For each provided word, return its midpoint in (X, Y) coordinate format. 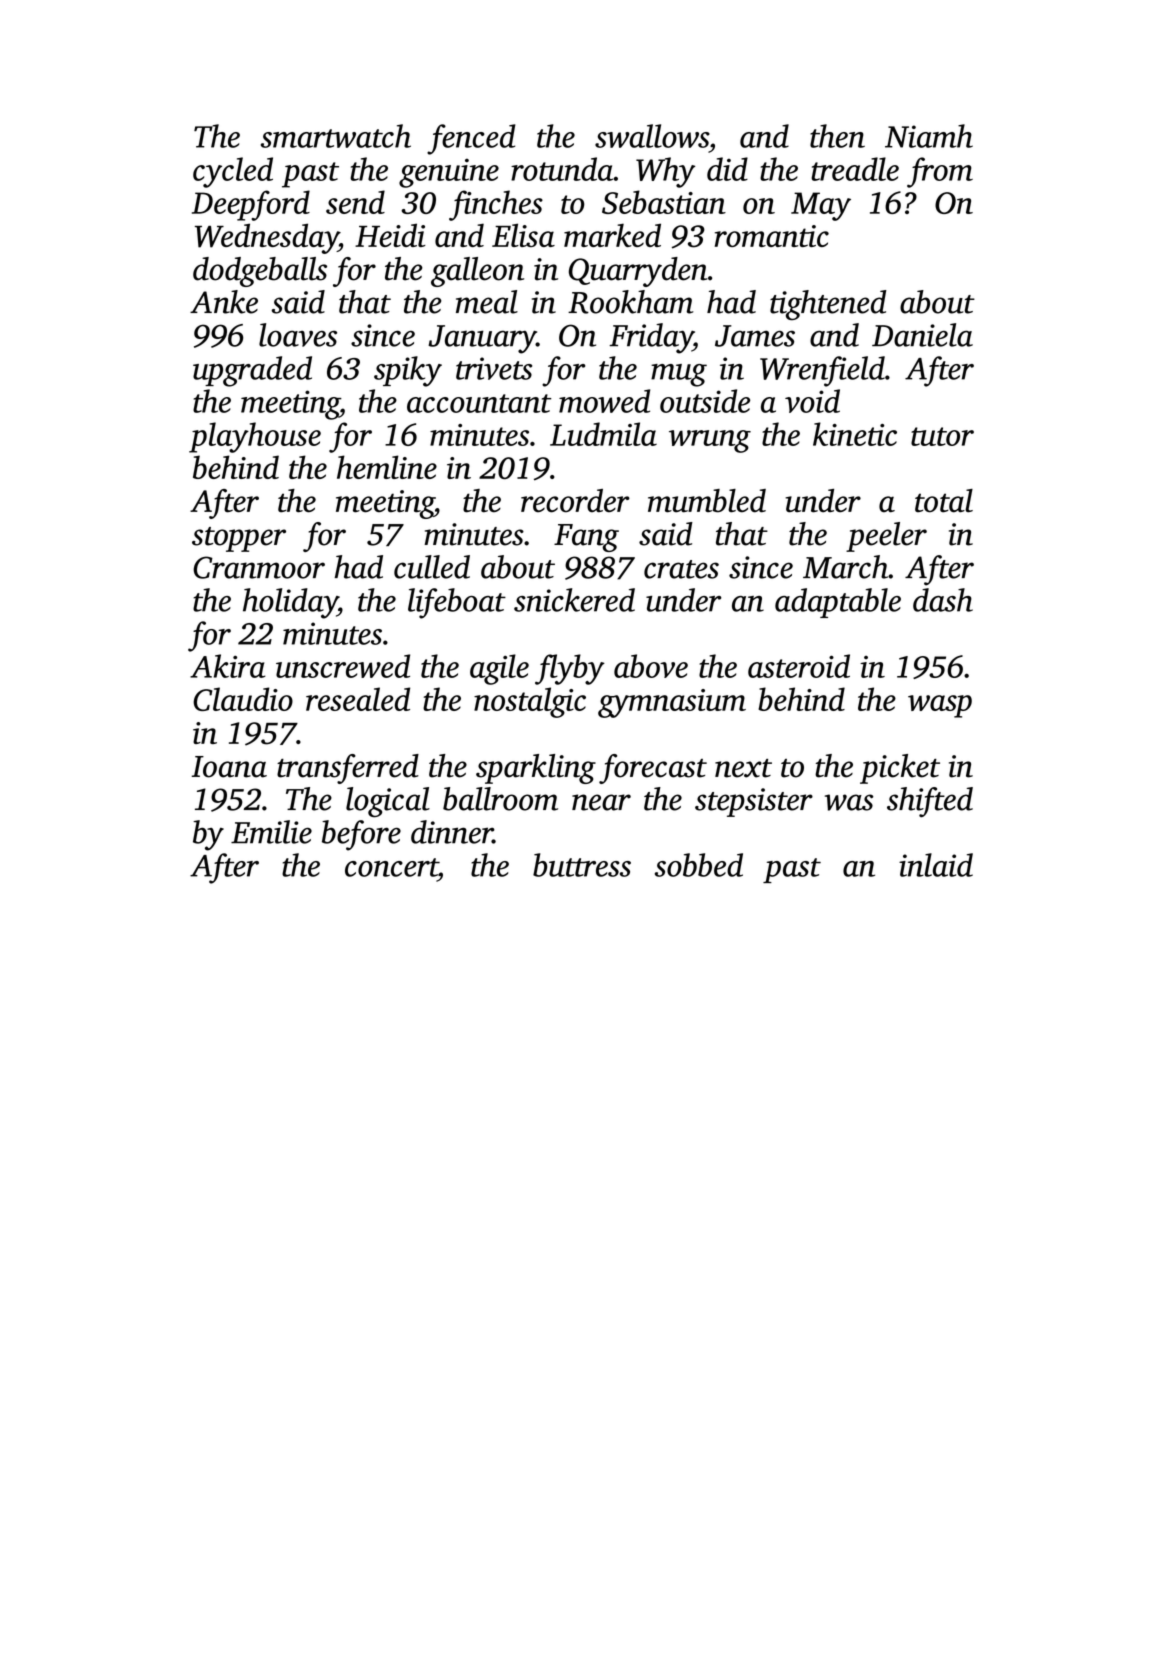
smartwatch (336, 136)
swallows (652, 136)
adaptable (838, 603)
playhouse (255, 437)
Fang (586, 538)
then (837, 136)
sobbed (699, 865)
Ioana (229, 767)
